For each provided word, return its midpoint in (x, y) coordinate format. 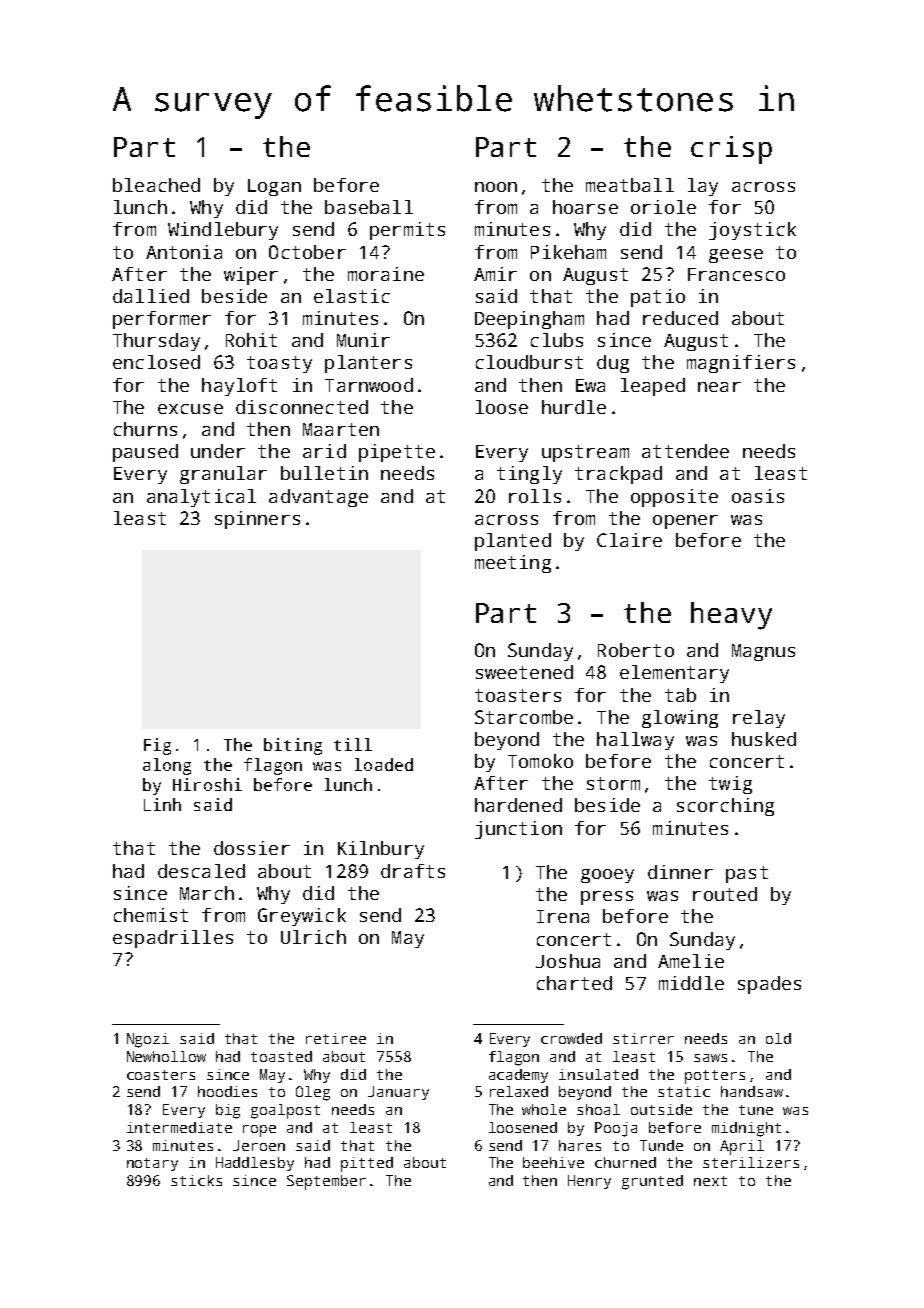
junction (518, 830)
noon (496, 187)
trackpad (618, 475)
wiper (251, 276)
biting (293, 746)
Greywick (302, 917)
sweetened (524, 672)
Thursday (156, 342)
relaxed (519, 1091)
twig (730, 785)
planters (368, 364)
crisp (731, 150)
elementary (674, 674)
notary (152, 1164)
